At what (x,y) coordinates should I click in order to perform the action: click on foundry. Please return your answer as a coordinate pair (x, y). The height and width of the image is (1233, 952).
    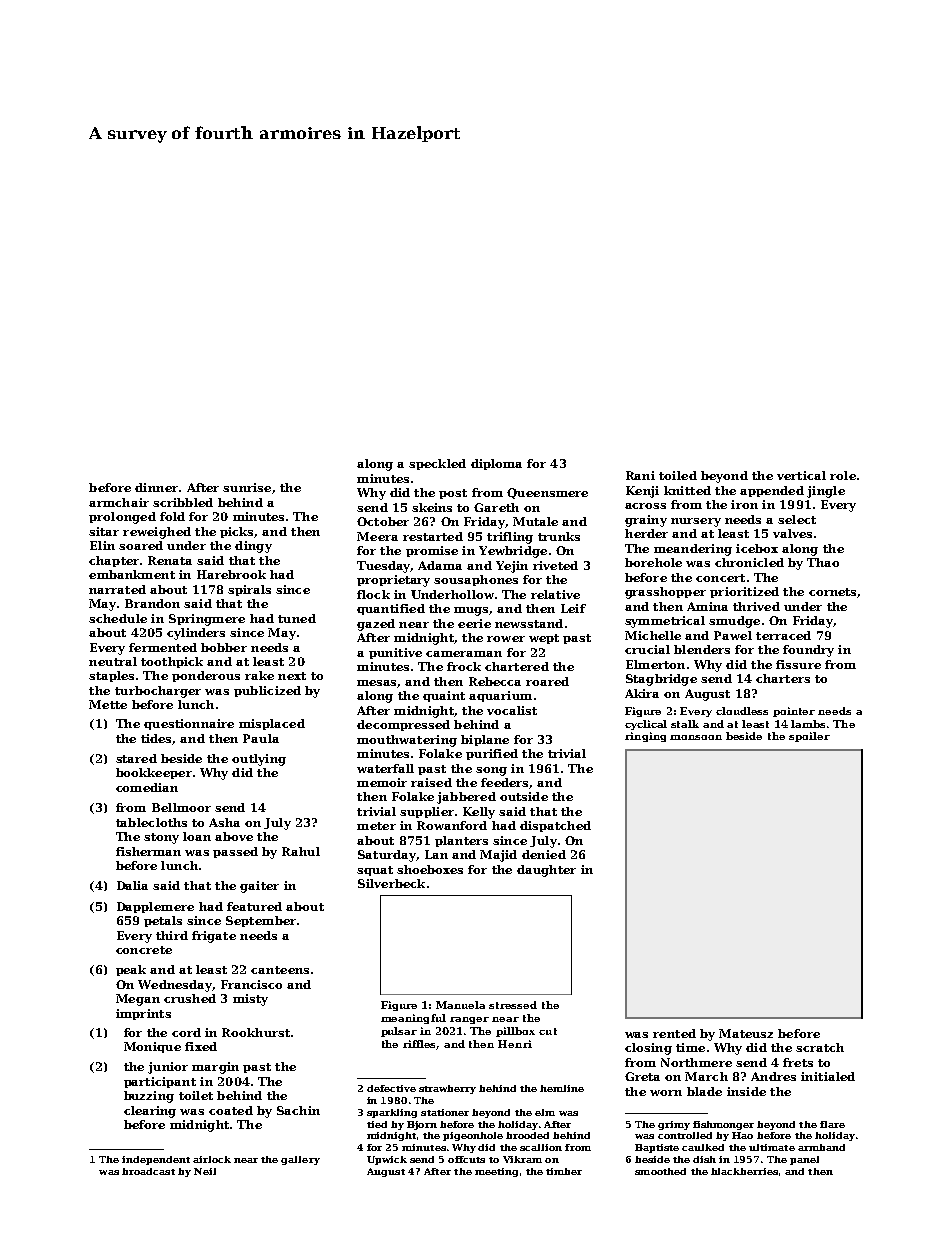
    Looking at the image, I should click on (808, 651).
